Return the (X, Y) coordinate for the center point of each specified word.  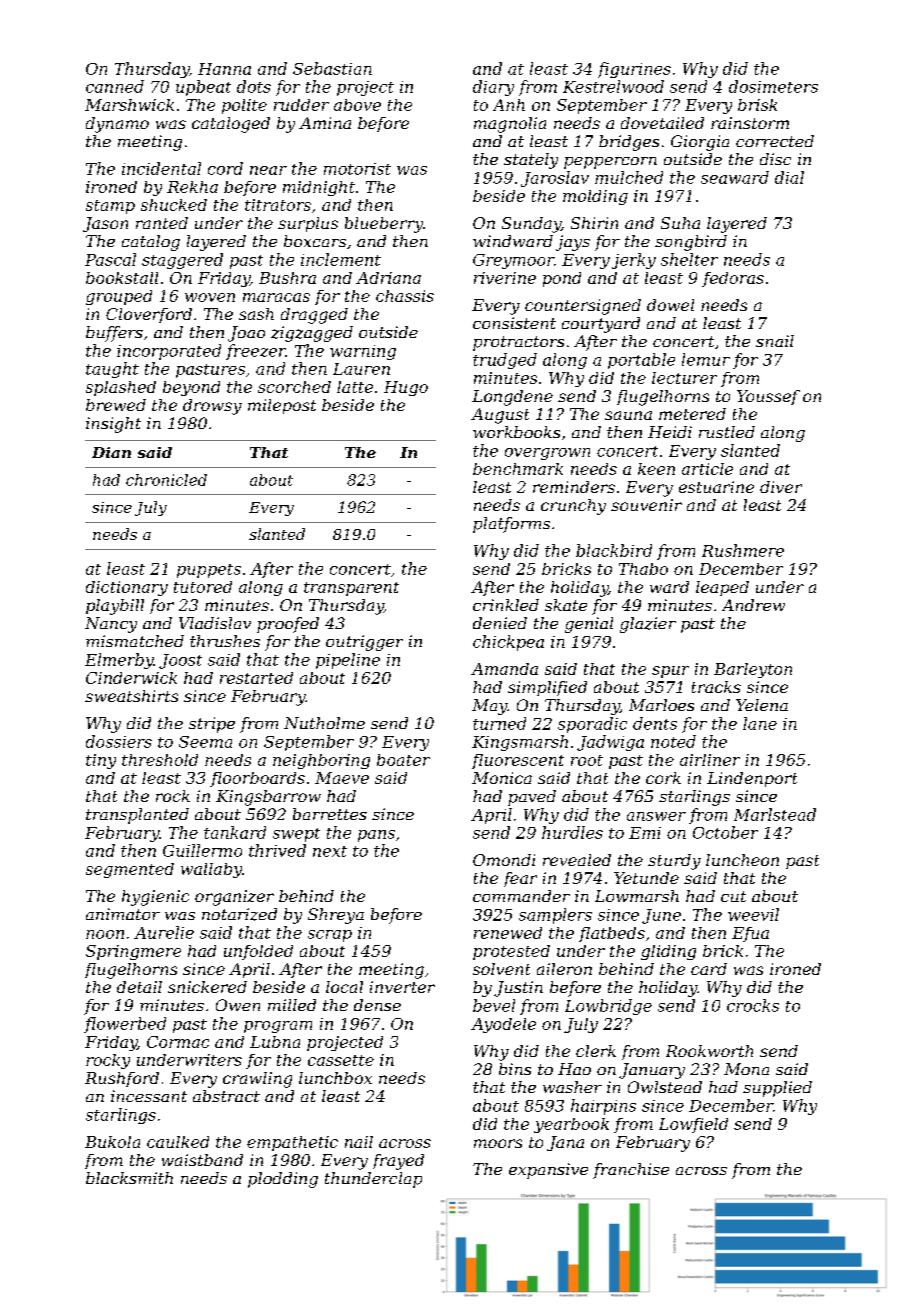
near (268, 170)
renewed (508, 933)
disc (775, 159)
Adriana (388, 278)
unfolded (258, 952)
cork (663, 778)
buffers (114, 334)
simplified (547, 688)
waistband (202, 1160)
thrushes (225, 641)
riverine (505, 278)
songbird (691, 243)
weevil (753, 914)
